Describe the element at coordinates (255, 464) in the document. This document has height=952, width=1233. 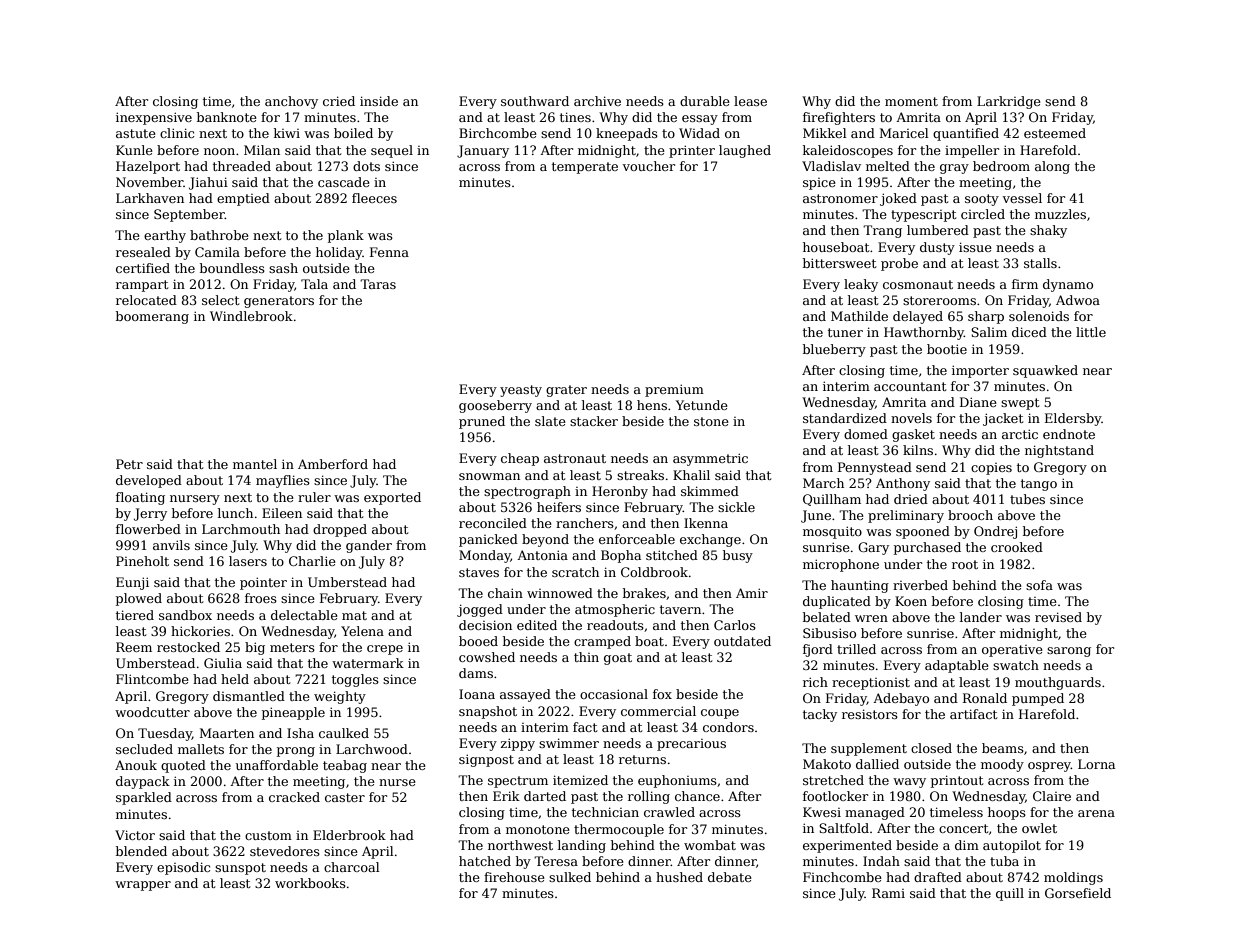
I see `mantel` at that location.
